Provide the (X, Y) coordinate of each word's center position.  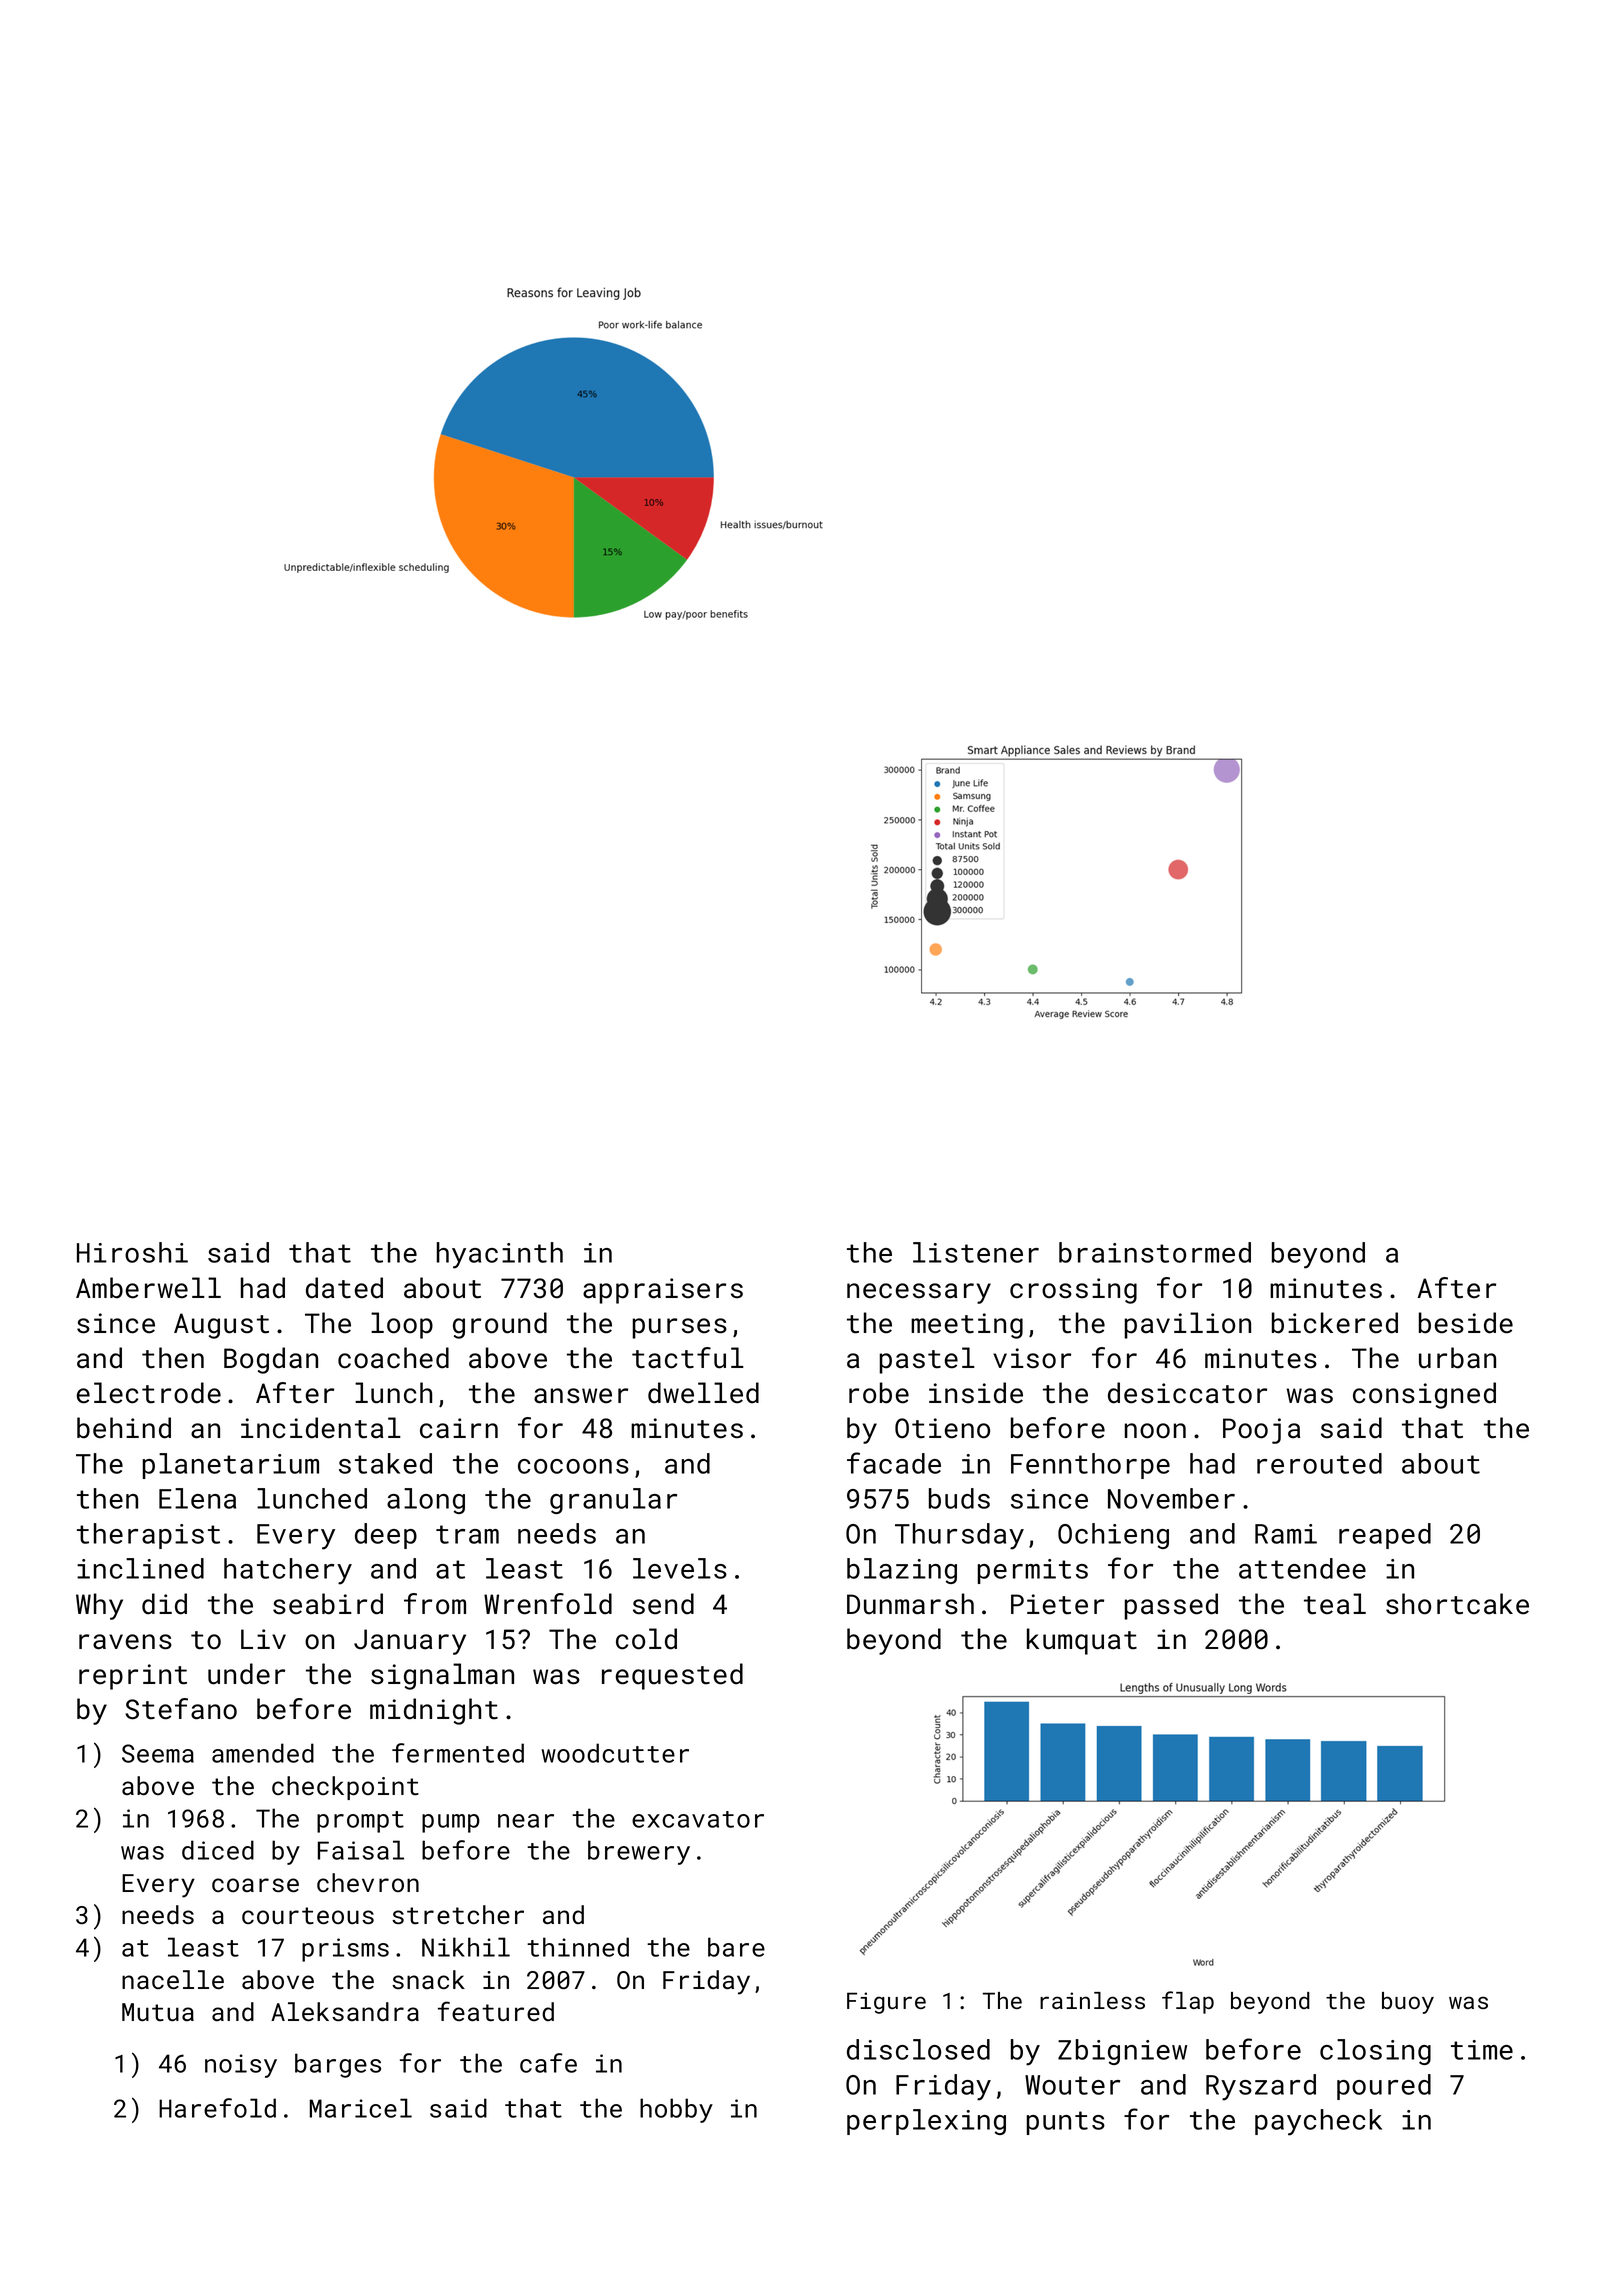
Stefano (181, 1709)
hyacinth (500, 1255)
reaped (1385, 1536)
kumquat (1082, 1641)
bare (736, 1947)
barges (338, 2065)
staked (385, 1463)
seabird (328, 1604)
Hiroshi (132, 1252)
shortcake (1457, 1604)
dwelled (703, 1393)
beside (1466, 1323)
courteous (308, 1915)
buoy (1408, 2003)
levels (680, 1568)
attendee (1302, 1568)
